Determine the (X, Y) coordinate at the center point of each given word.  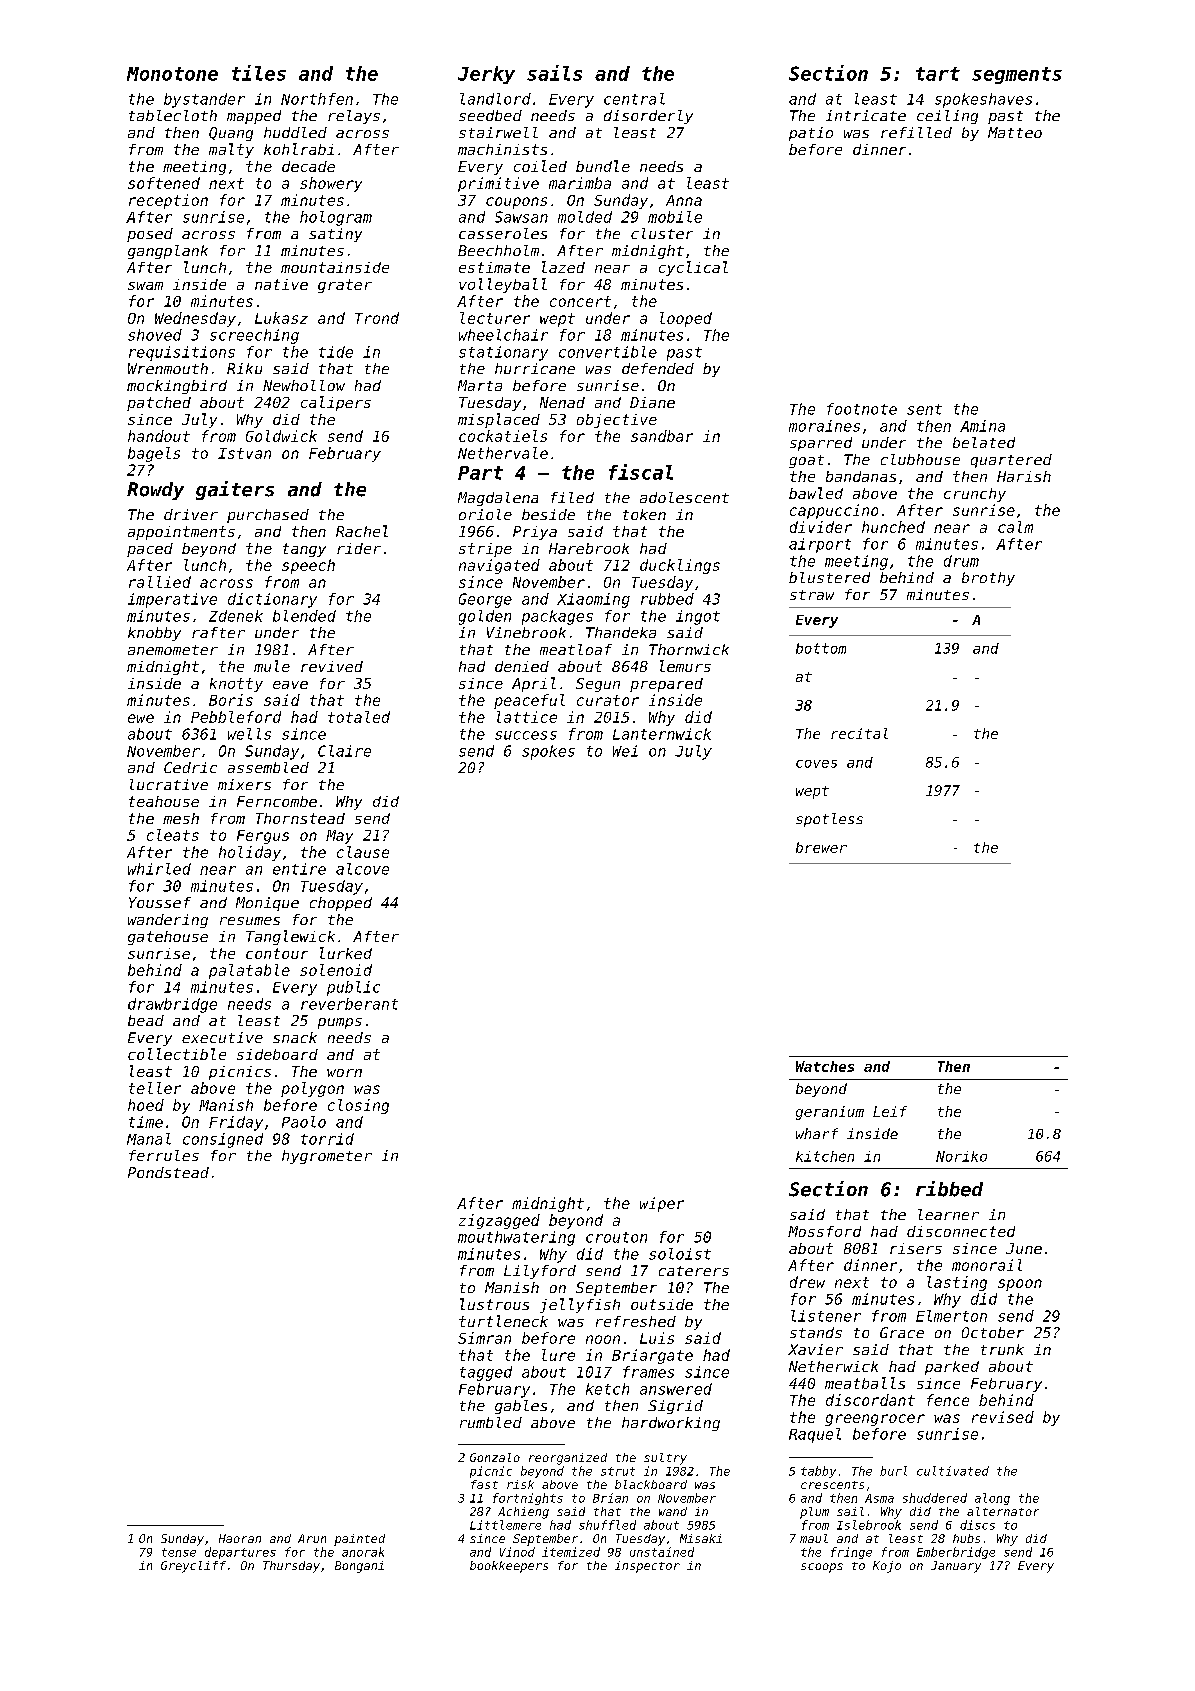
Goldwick (281, 436)
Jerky (486, 75)
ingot (698, 617)
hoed (146, 1105)
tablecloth (173, 115)
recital (859, 733)
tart (938, 74)
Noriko (961, 1156)
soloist (680, 1254)
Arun (312, 1538)
